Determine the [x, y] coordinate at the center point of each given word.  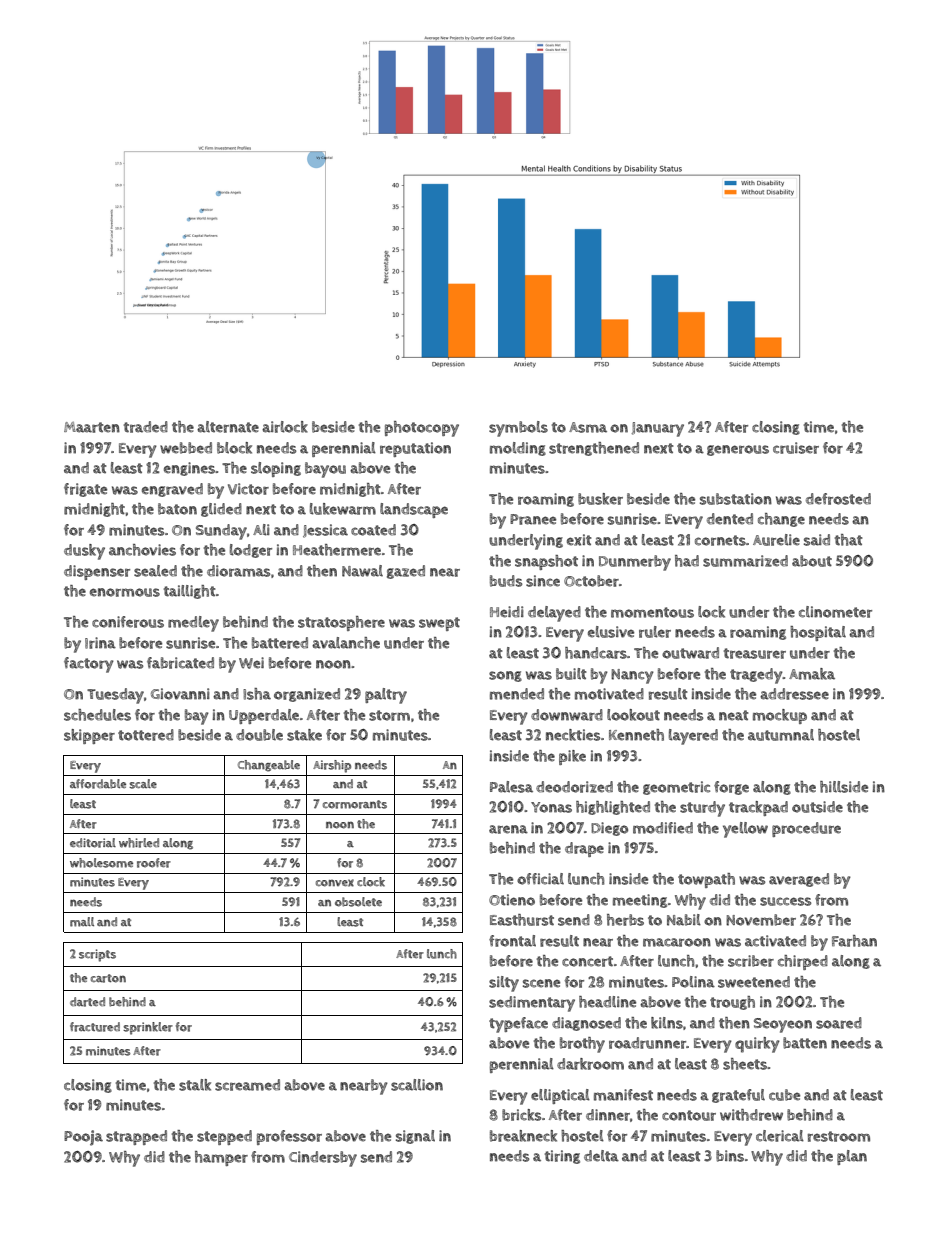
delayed [554, 614]
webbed [186, 448]
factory [89, 665]
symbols [518, 429]
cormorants [355, 804]
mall [82, 922]
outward [690, 653]
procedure [806, 829]
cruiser [796, 448]
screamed [247, 1085]
